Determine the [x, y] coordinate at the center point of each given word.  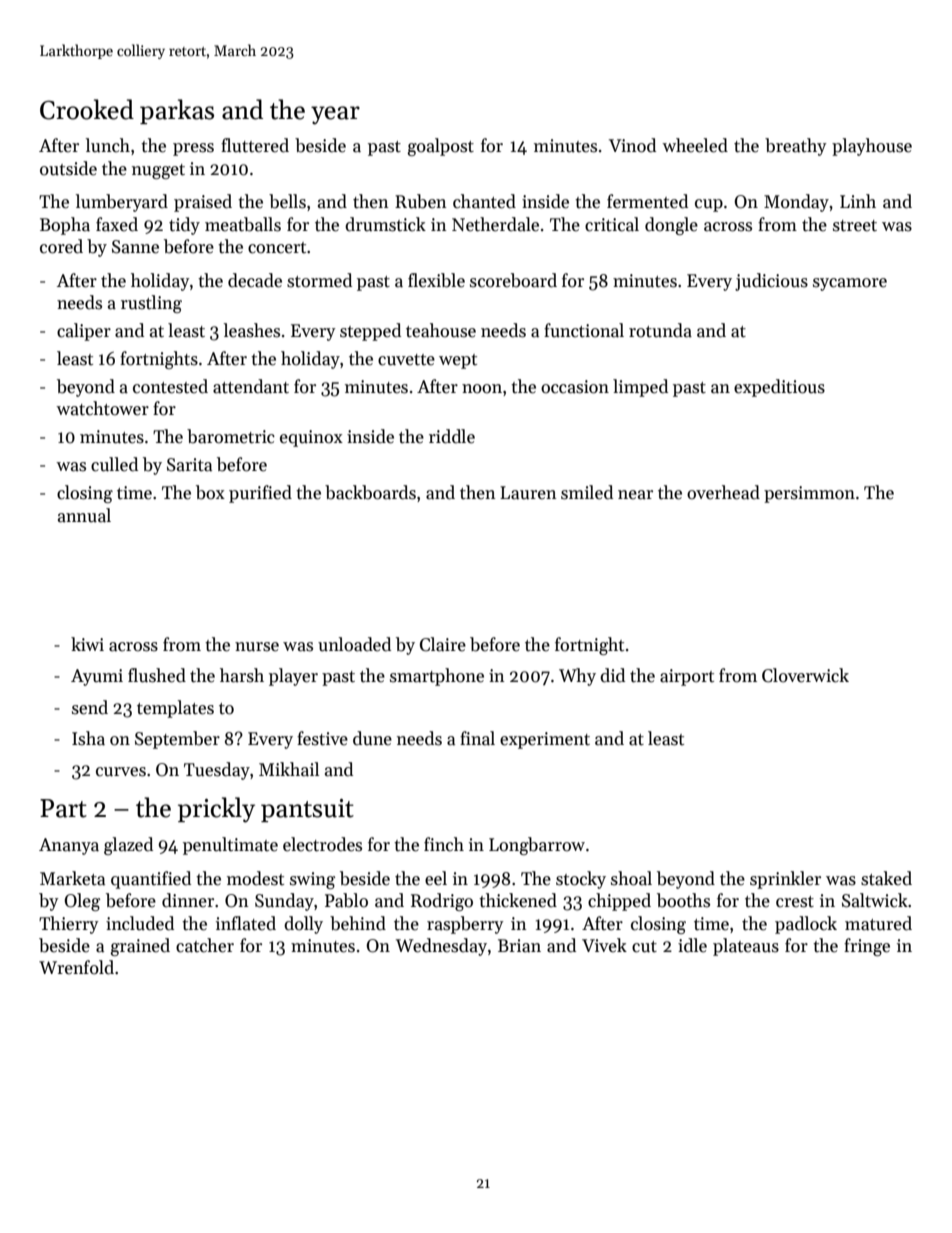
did [612, 675]
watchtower [102, 408]
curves [121, 772]
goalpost [441, 147]
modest [255, 878]
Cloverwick [805, 675]
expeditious [779, 388]
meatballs [243, 224]
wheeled [695, 145]
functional [584, 330]
